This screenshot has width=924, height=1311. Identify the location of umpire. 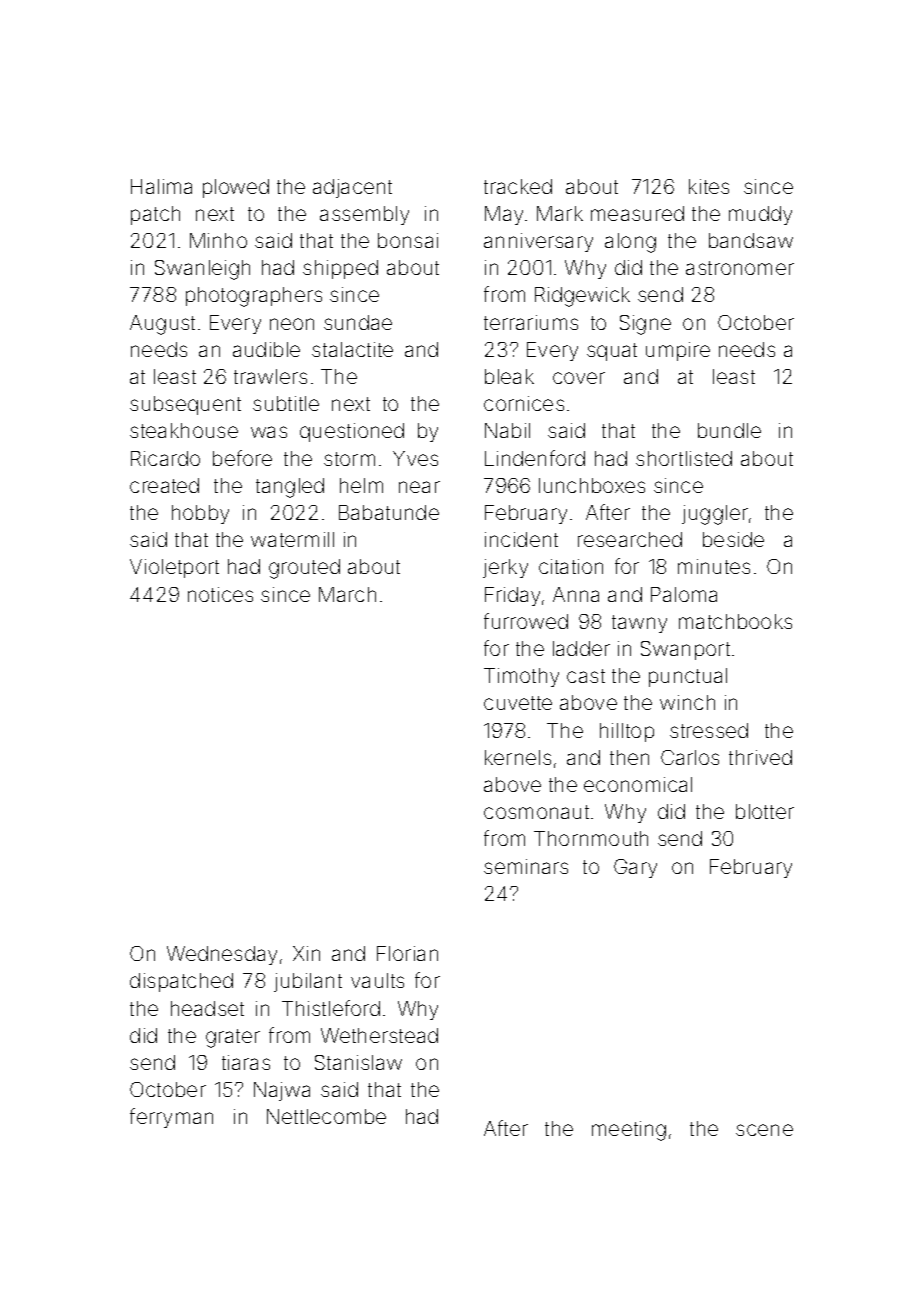
(678, 351).
